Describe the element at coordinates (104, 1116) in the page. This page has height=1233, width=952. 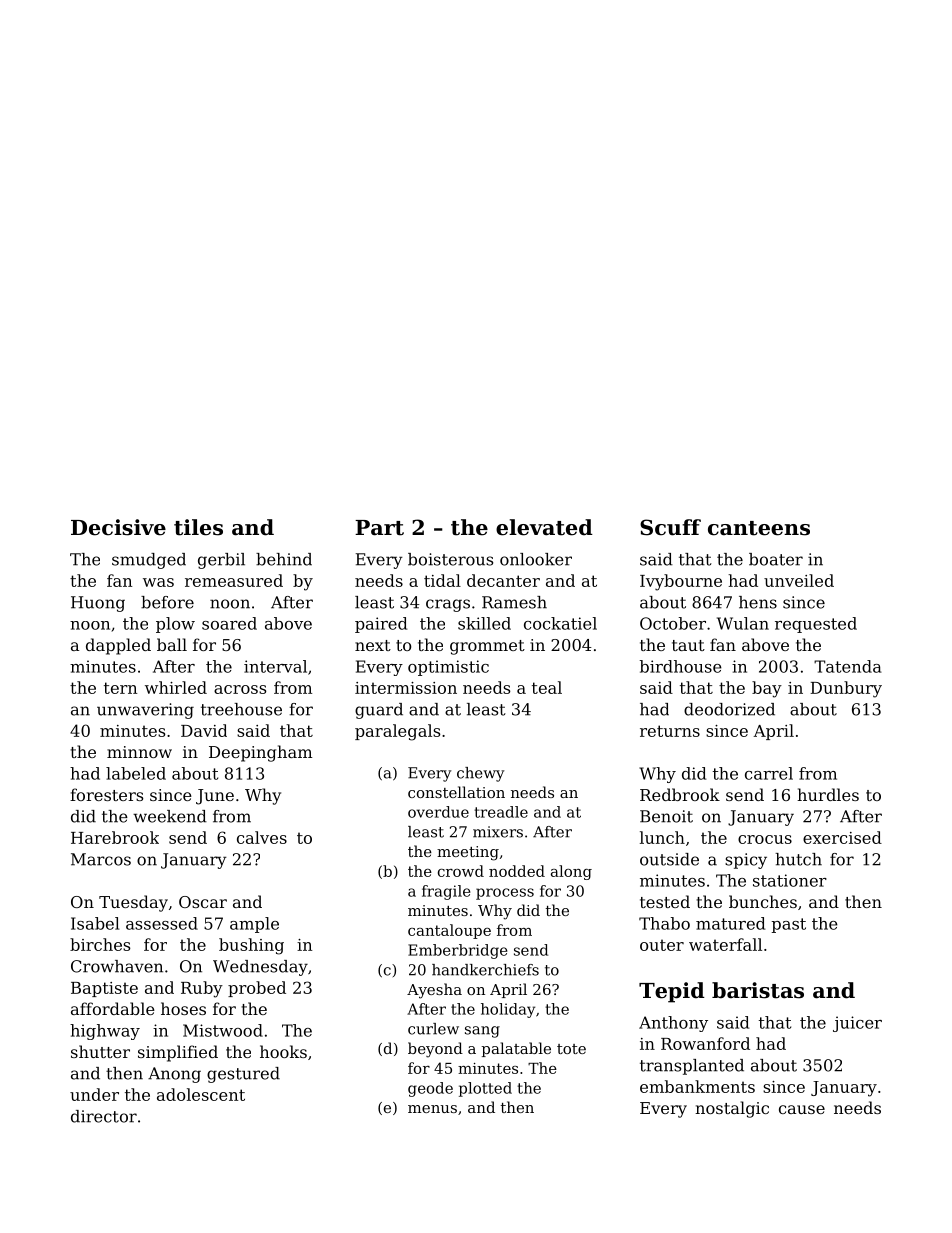
I see `director` at that location.
